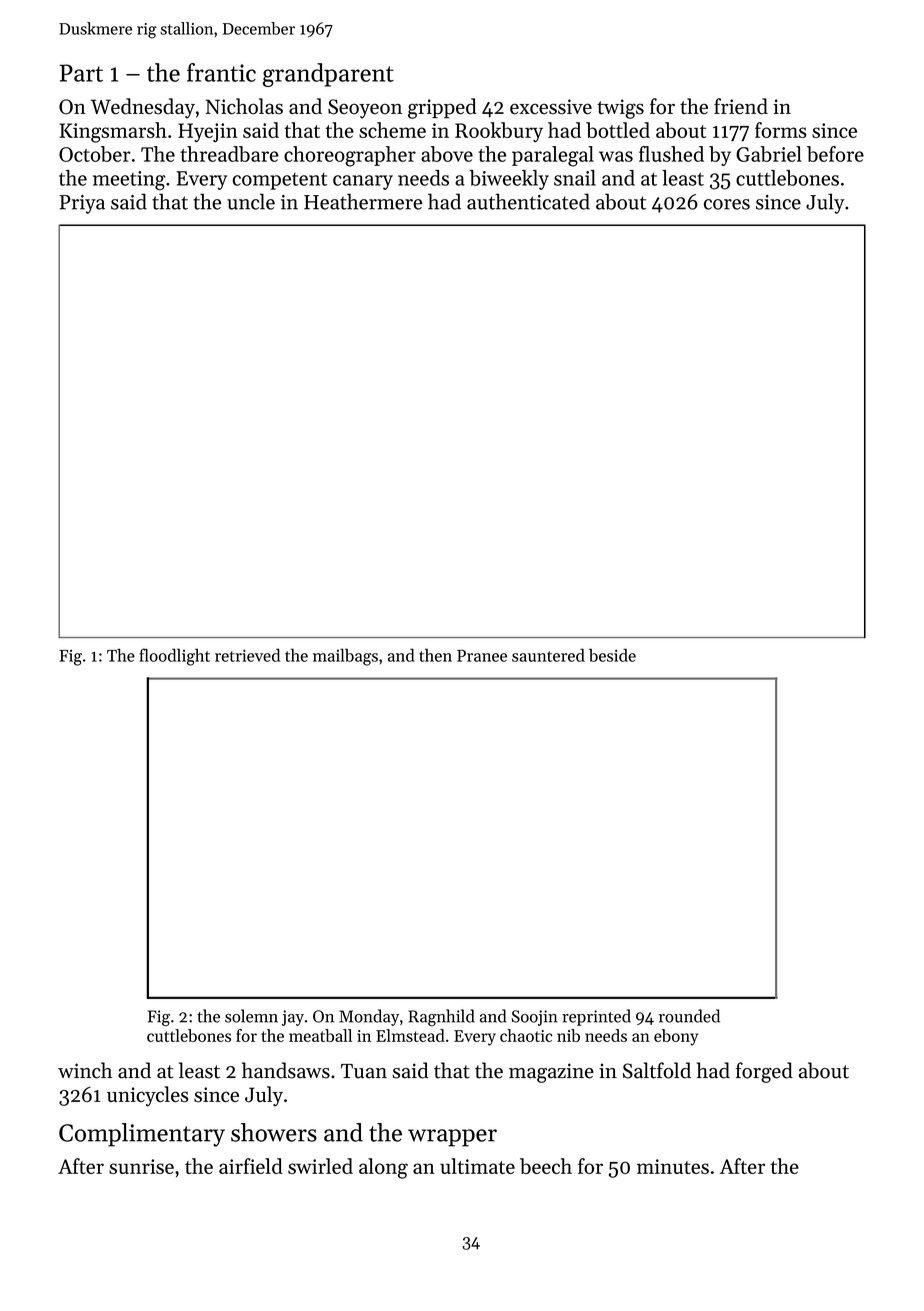  Describe the element at coordinates (548, 655) in the document. I see `sauntered` at that location.
